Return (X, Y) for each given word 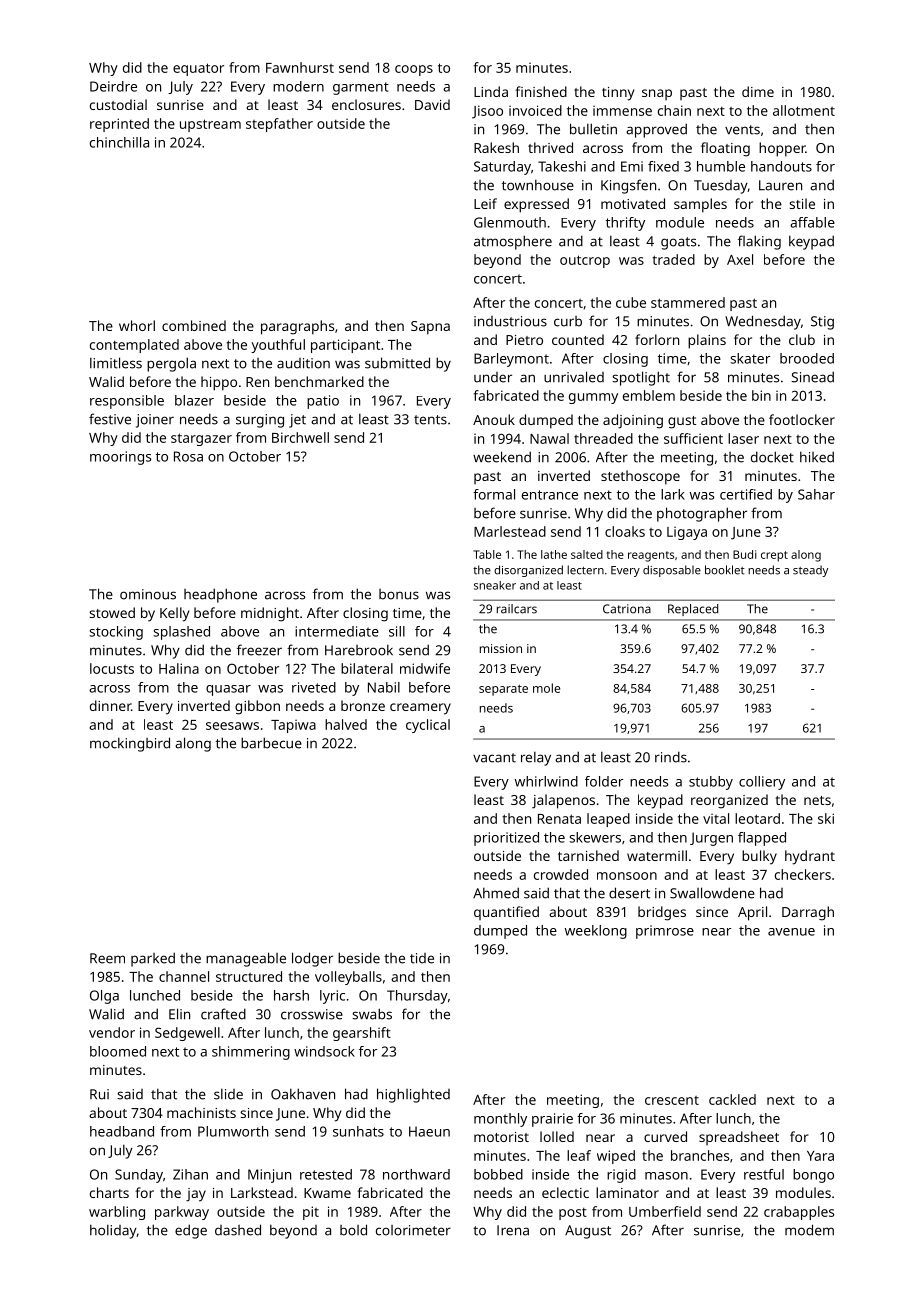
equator (198, 69)
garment (361, 88)
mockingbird (130, 744)
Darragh (808, 913)
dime (758, 91)
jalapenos (563, 801)
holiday (113, 1231)
